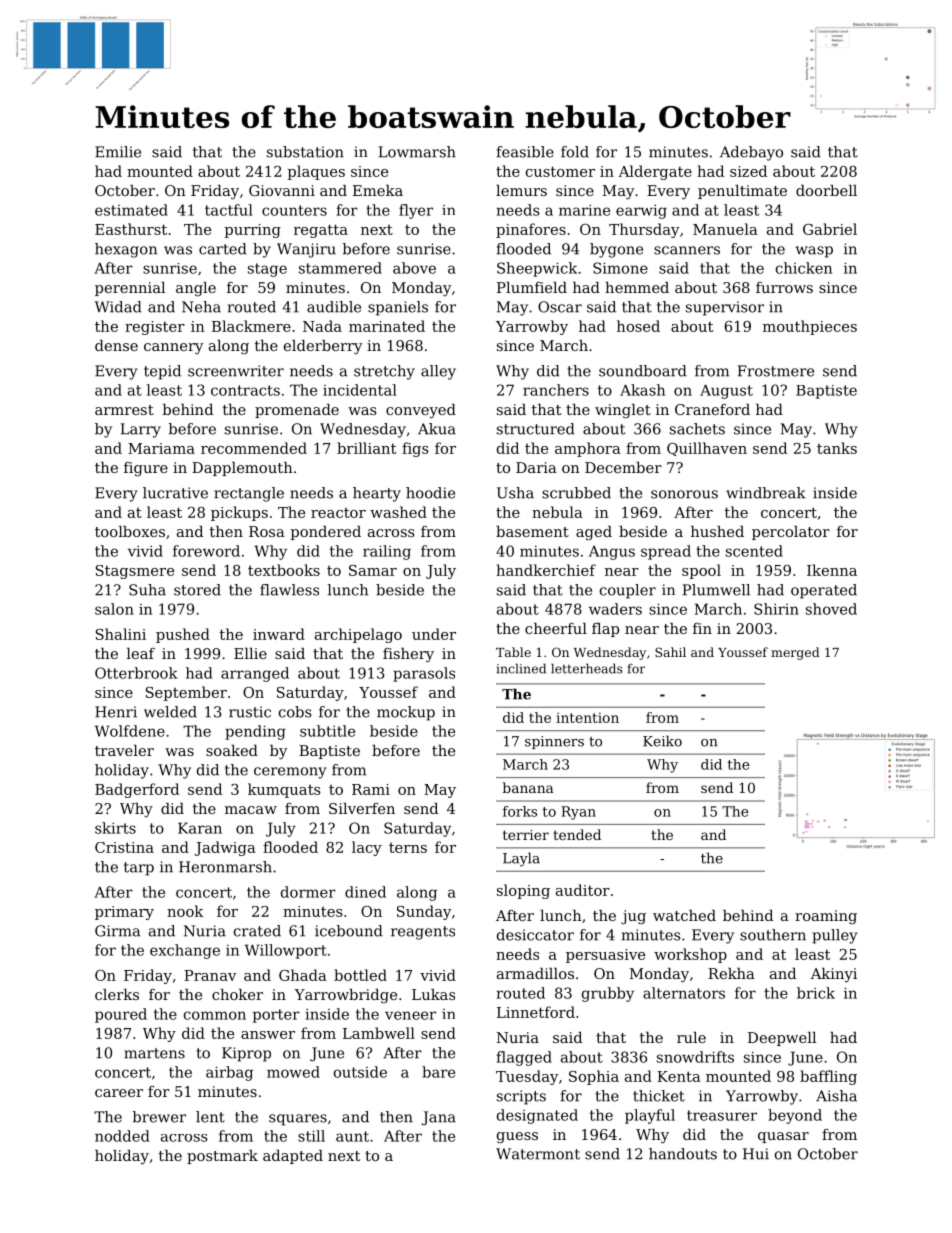 The image size is (952, 1233). I want to click on jug, so click(633, 917).
